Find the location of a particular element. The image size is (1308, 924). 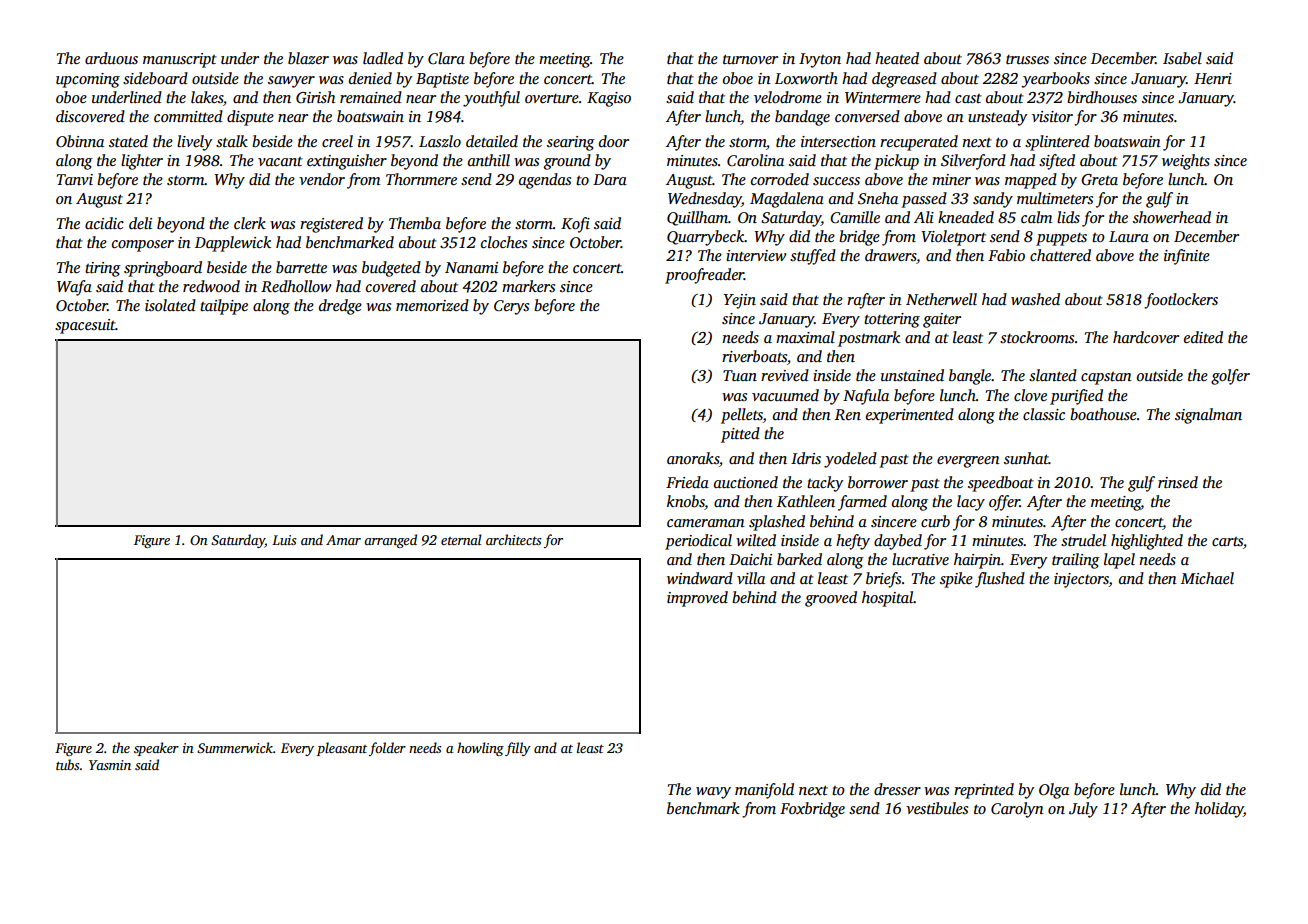

howling is located at coordinates (480, 749).
